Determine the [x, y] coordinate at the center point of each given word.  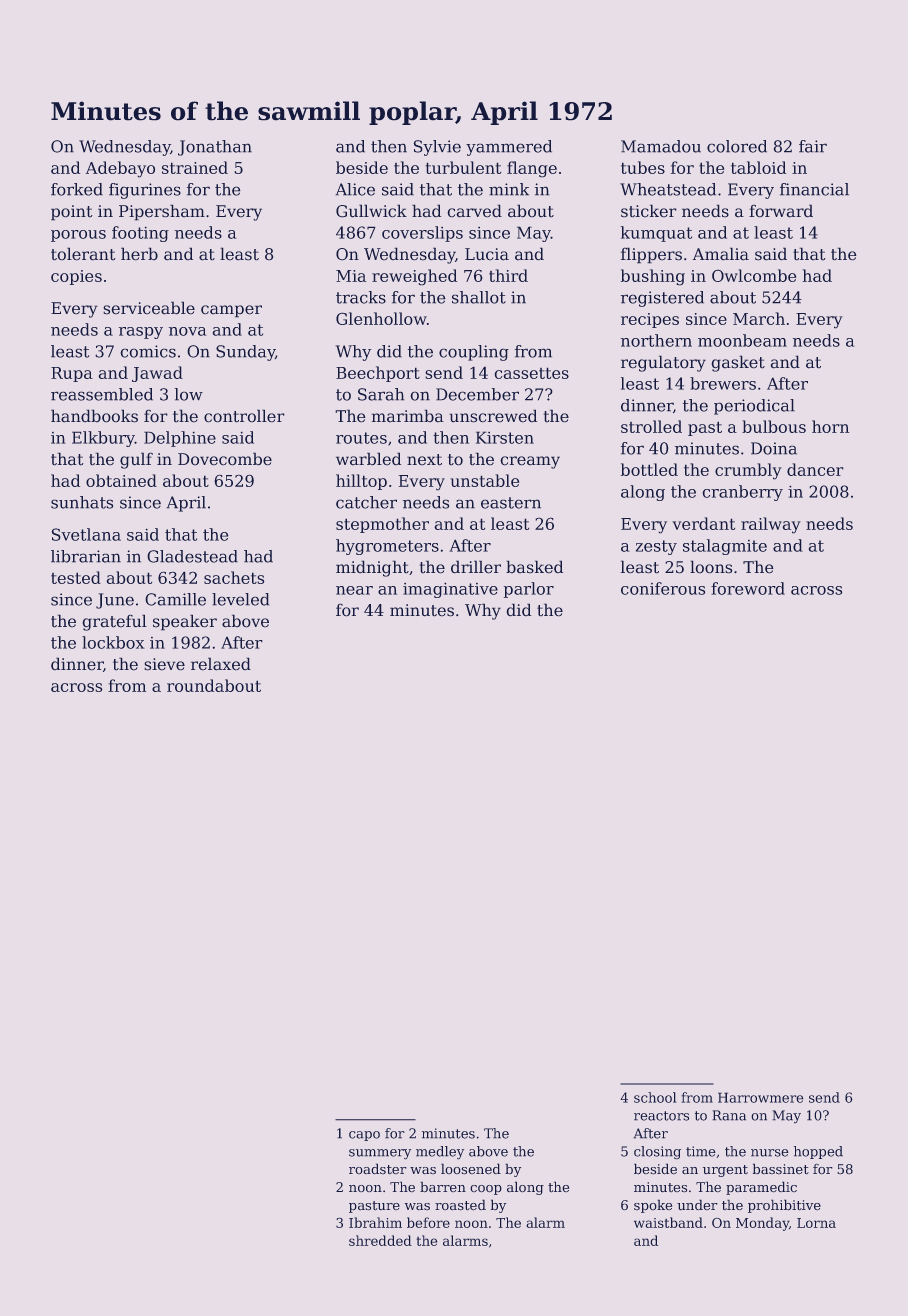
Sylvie [437, 148]
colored [737, 146]
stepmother [382, 525]
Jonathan [215, 148]
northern [656, 340]
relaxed [221, 664]
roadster [378, 1169]
